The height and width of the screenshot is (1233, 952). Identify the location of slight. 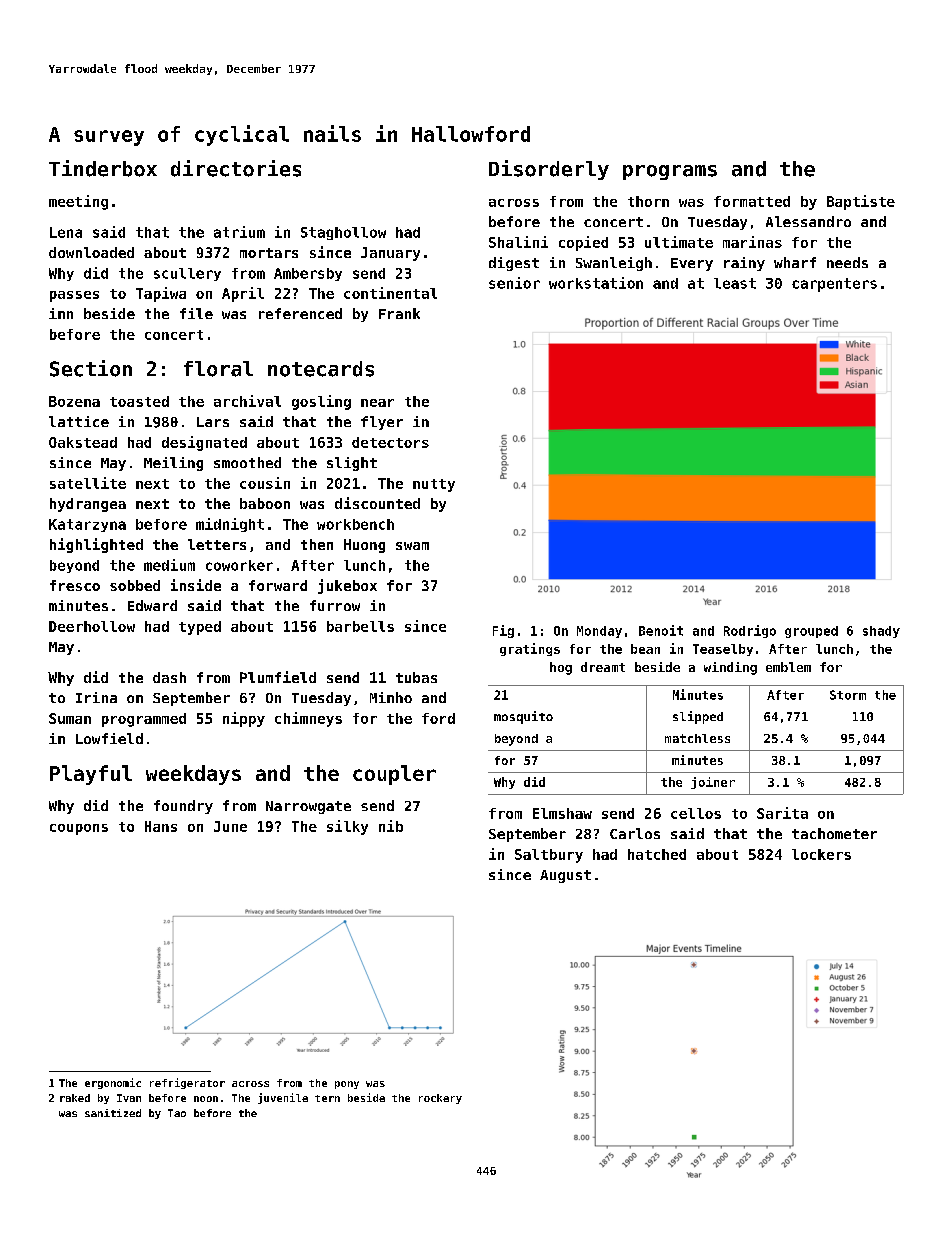
(352, 464).
